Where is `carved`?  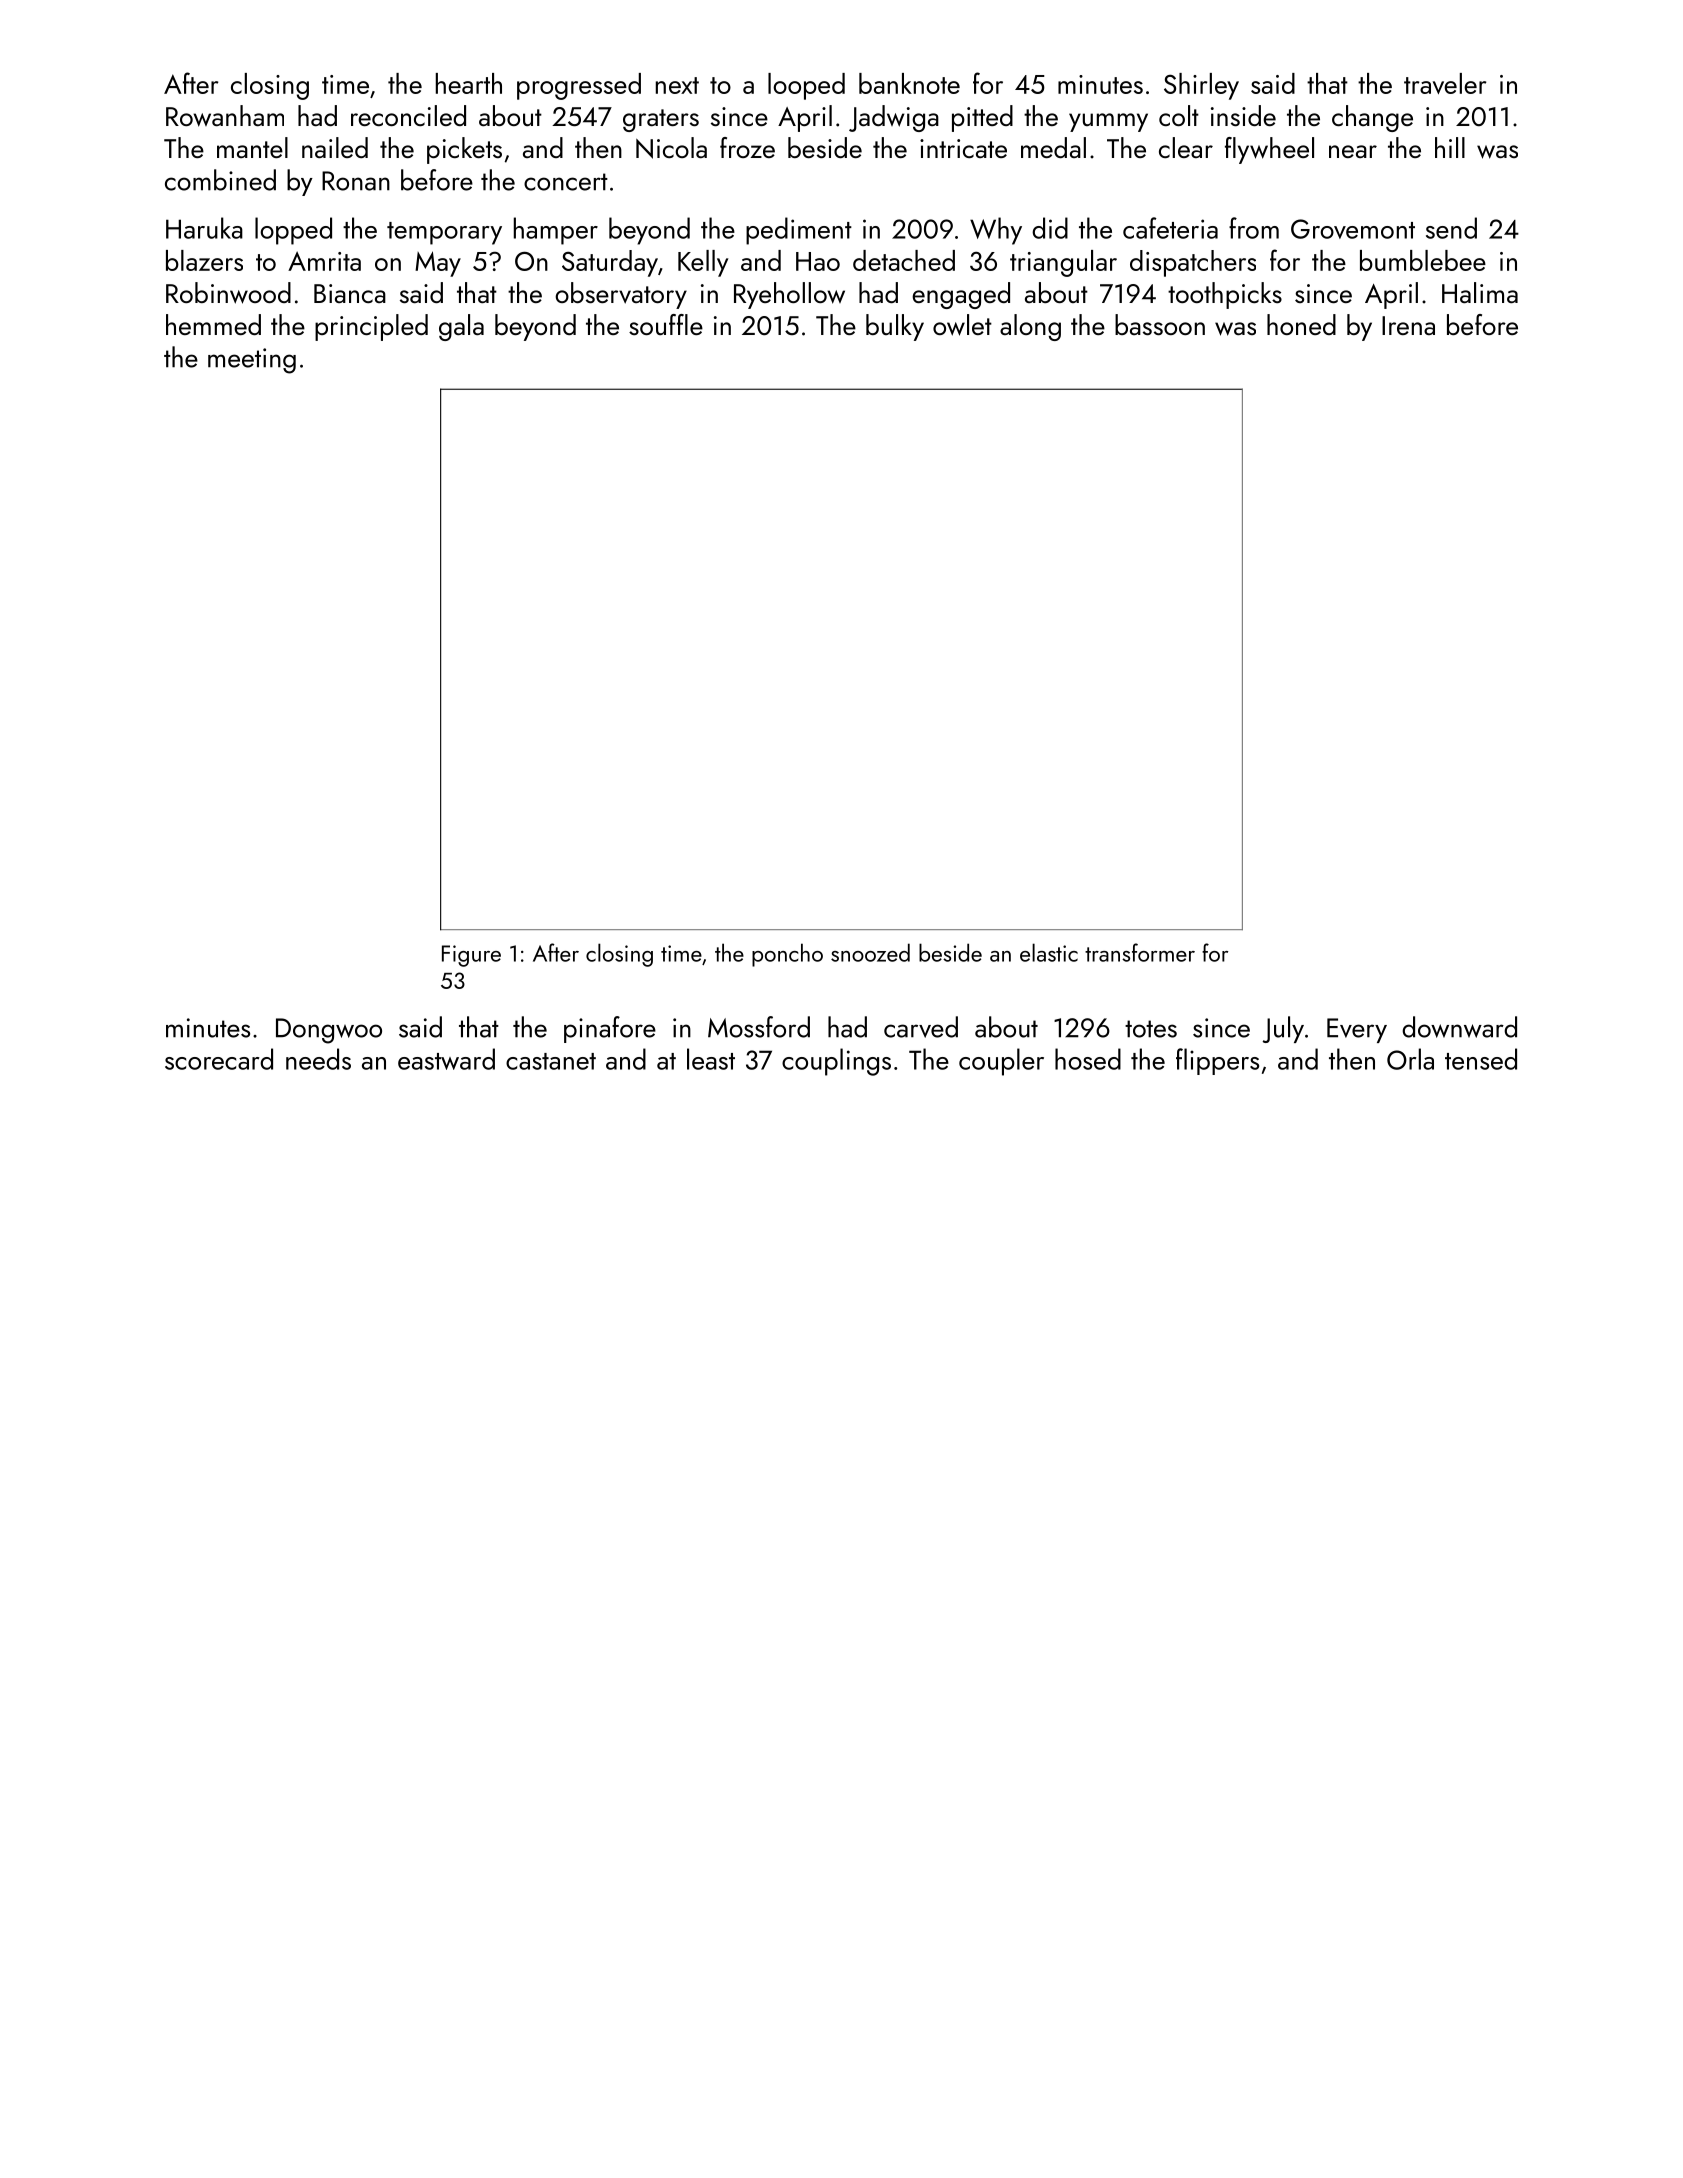
carved is located at coordinates (921, 1027).
